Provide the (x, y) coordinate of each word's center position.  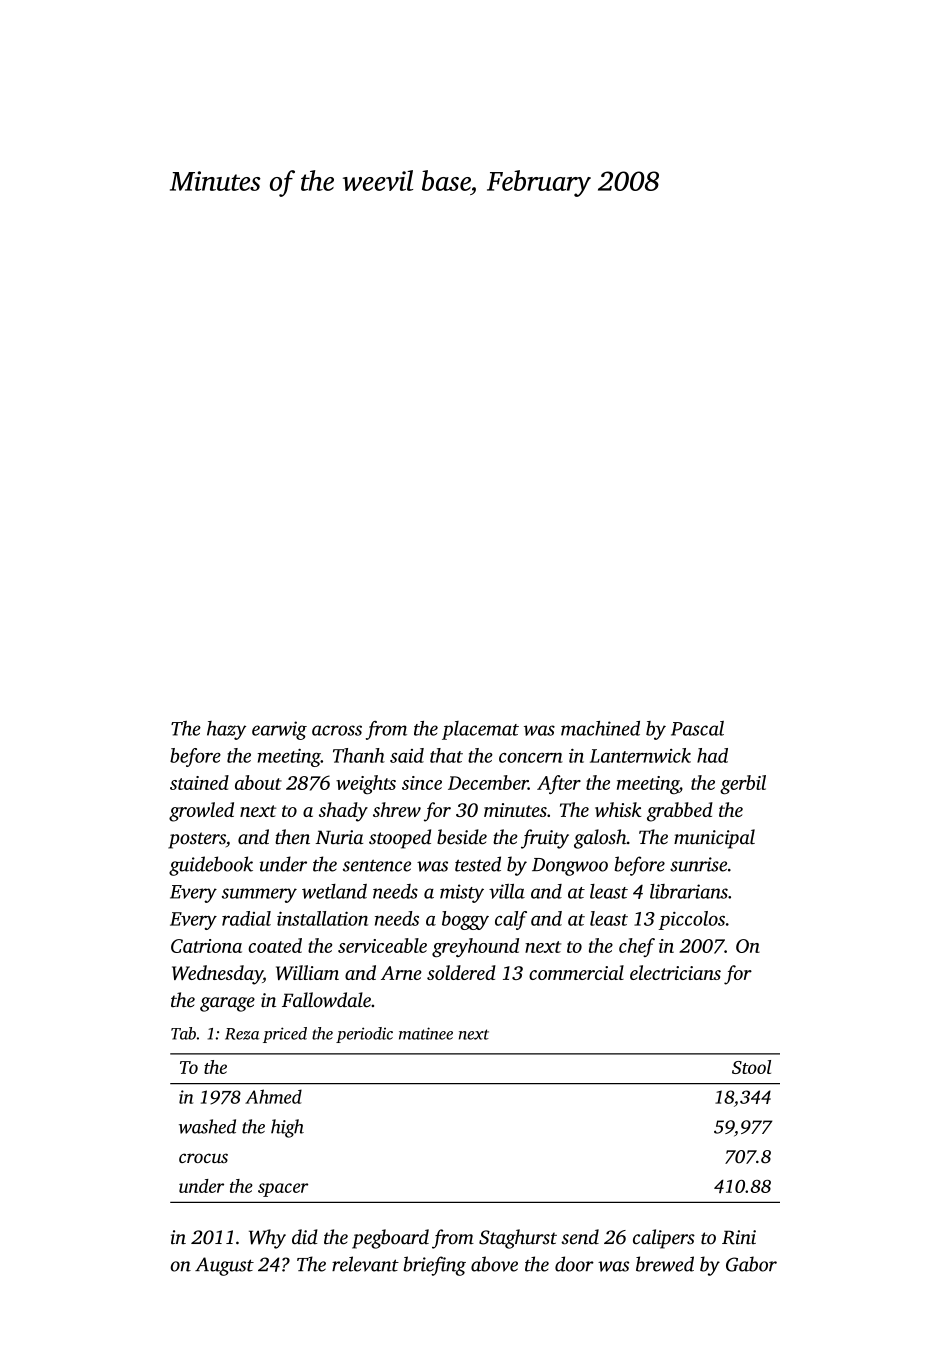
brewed (665, 1264)
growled (201, 812)
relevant (365, 1264)
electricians (675, 972)
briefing (434, 1266)
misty (462, 893)
